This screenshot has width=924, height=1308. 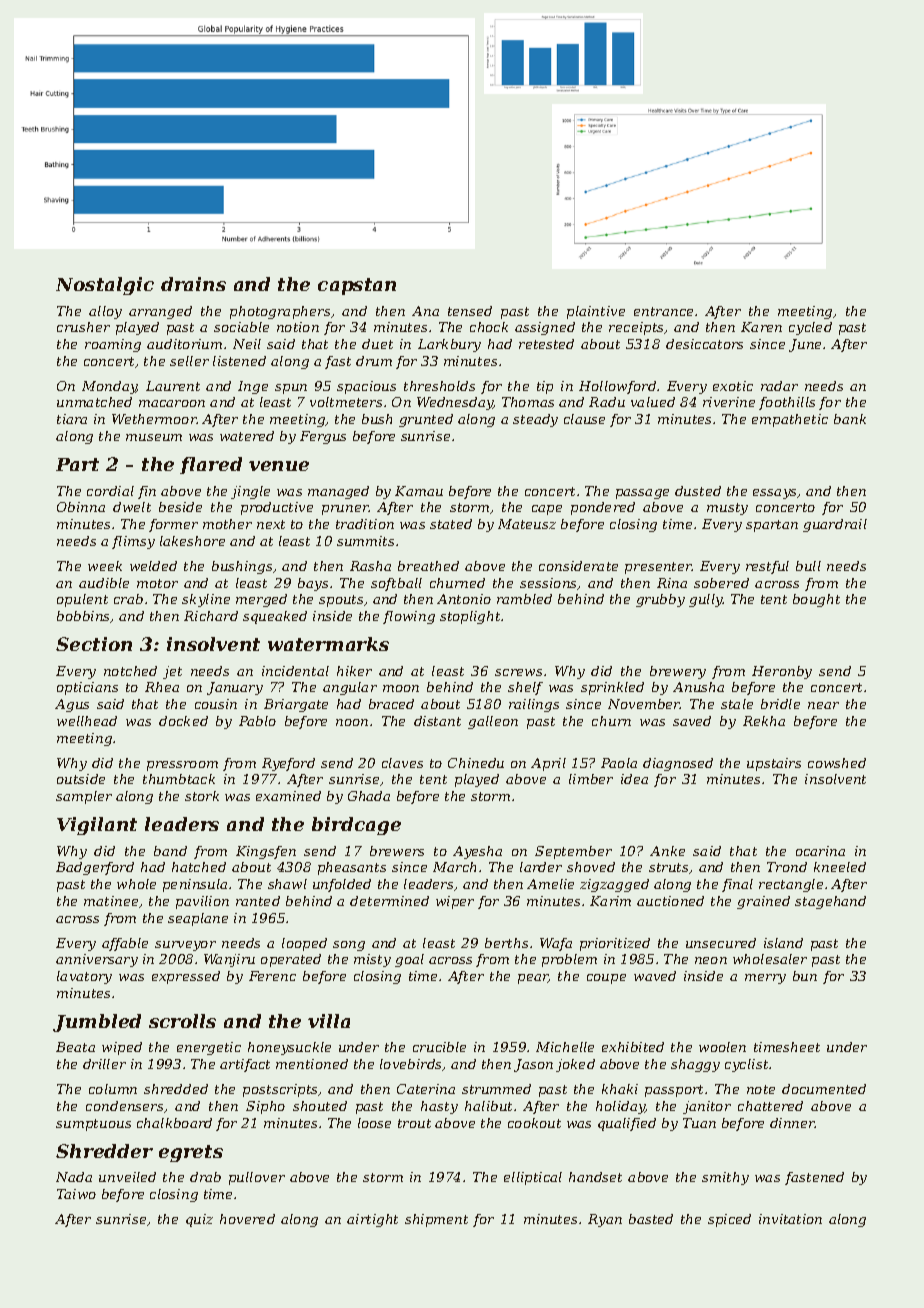 What do you see at coordinates (199, 1220) in the screenshot?
I see `quiz` at bounding box center [199, 1220].
